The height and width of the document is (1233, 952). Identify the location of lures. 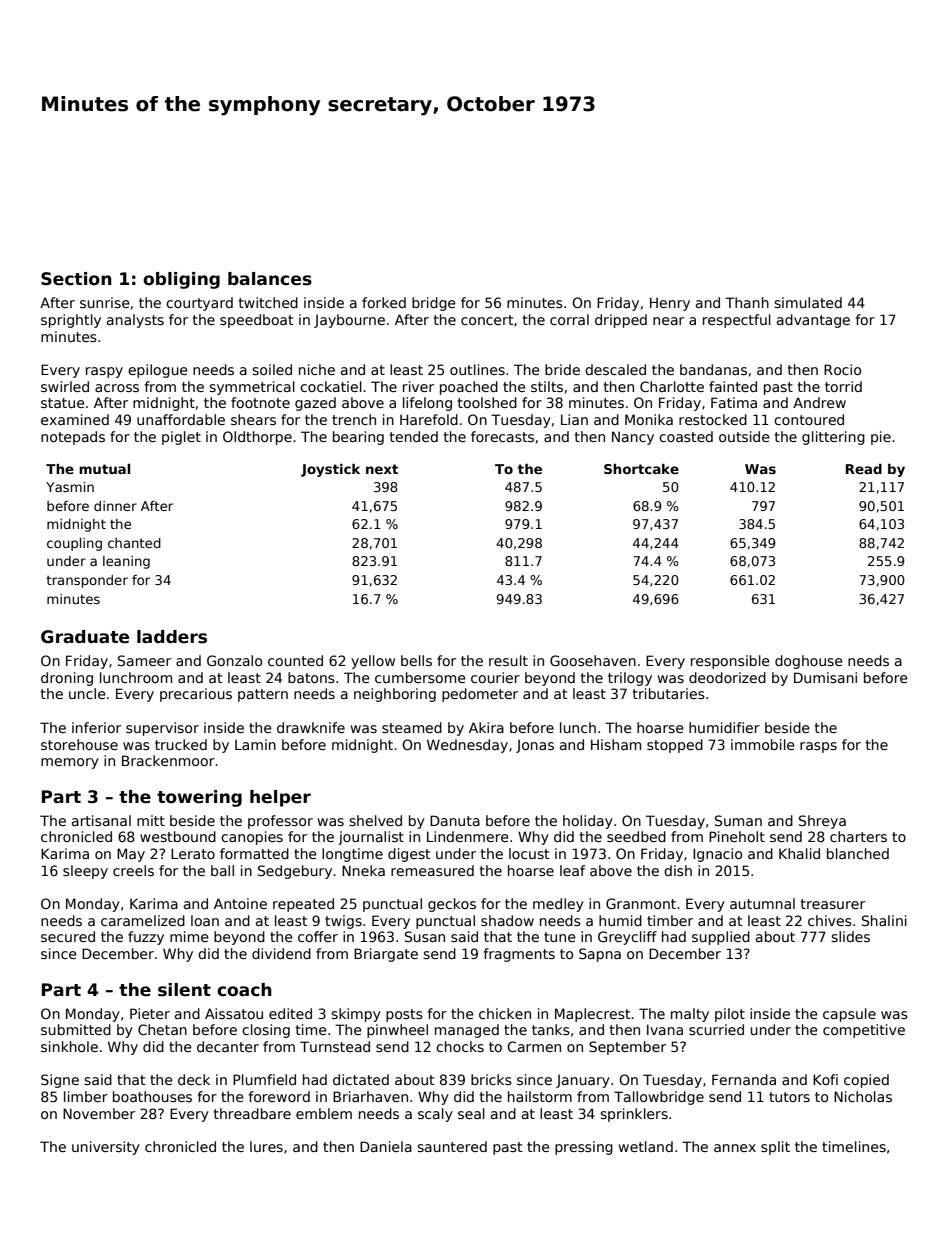
(266, 1146).
